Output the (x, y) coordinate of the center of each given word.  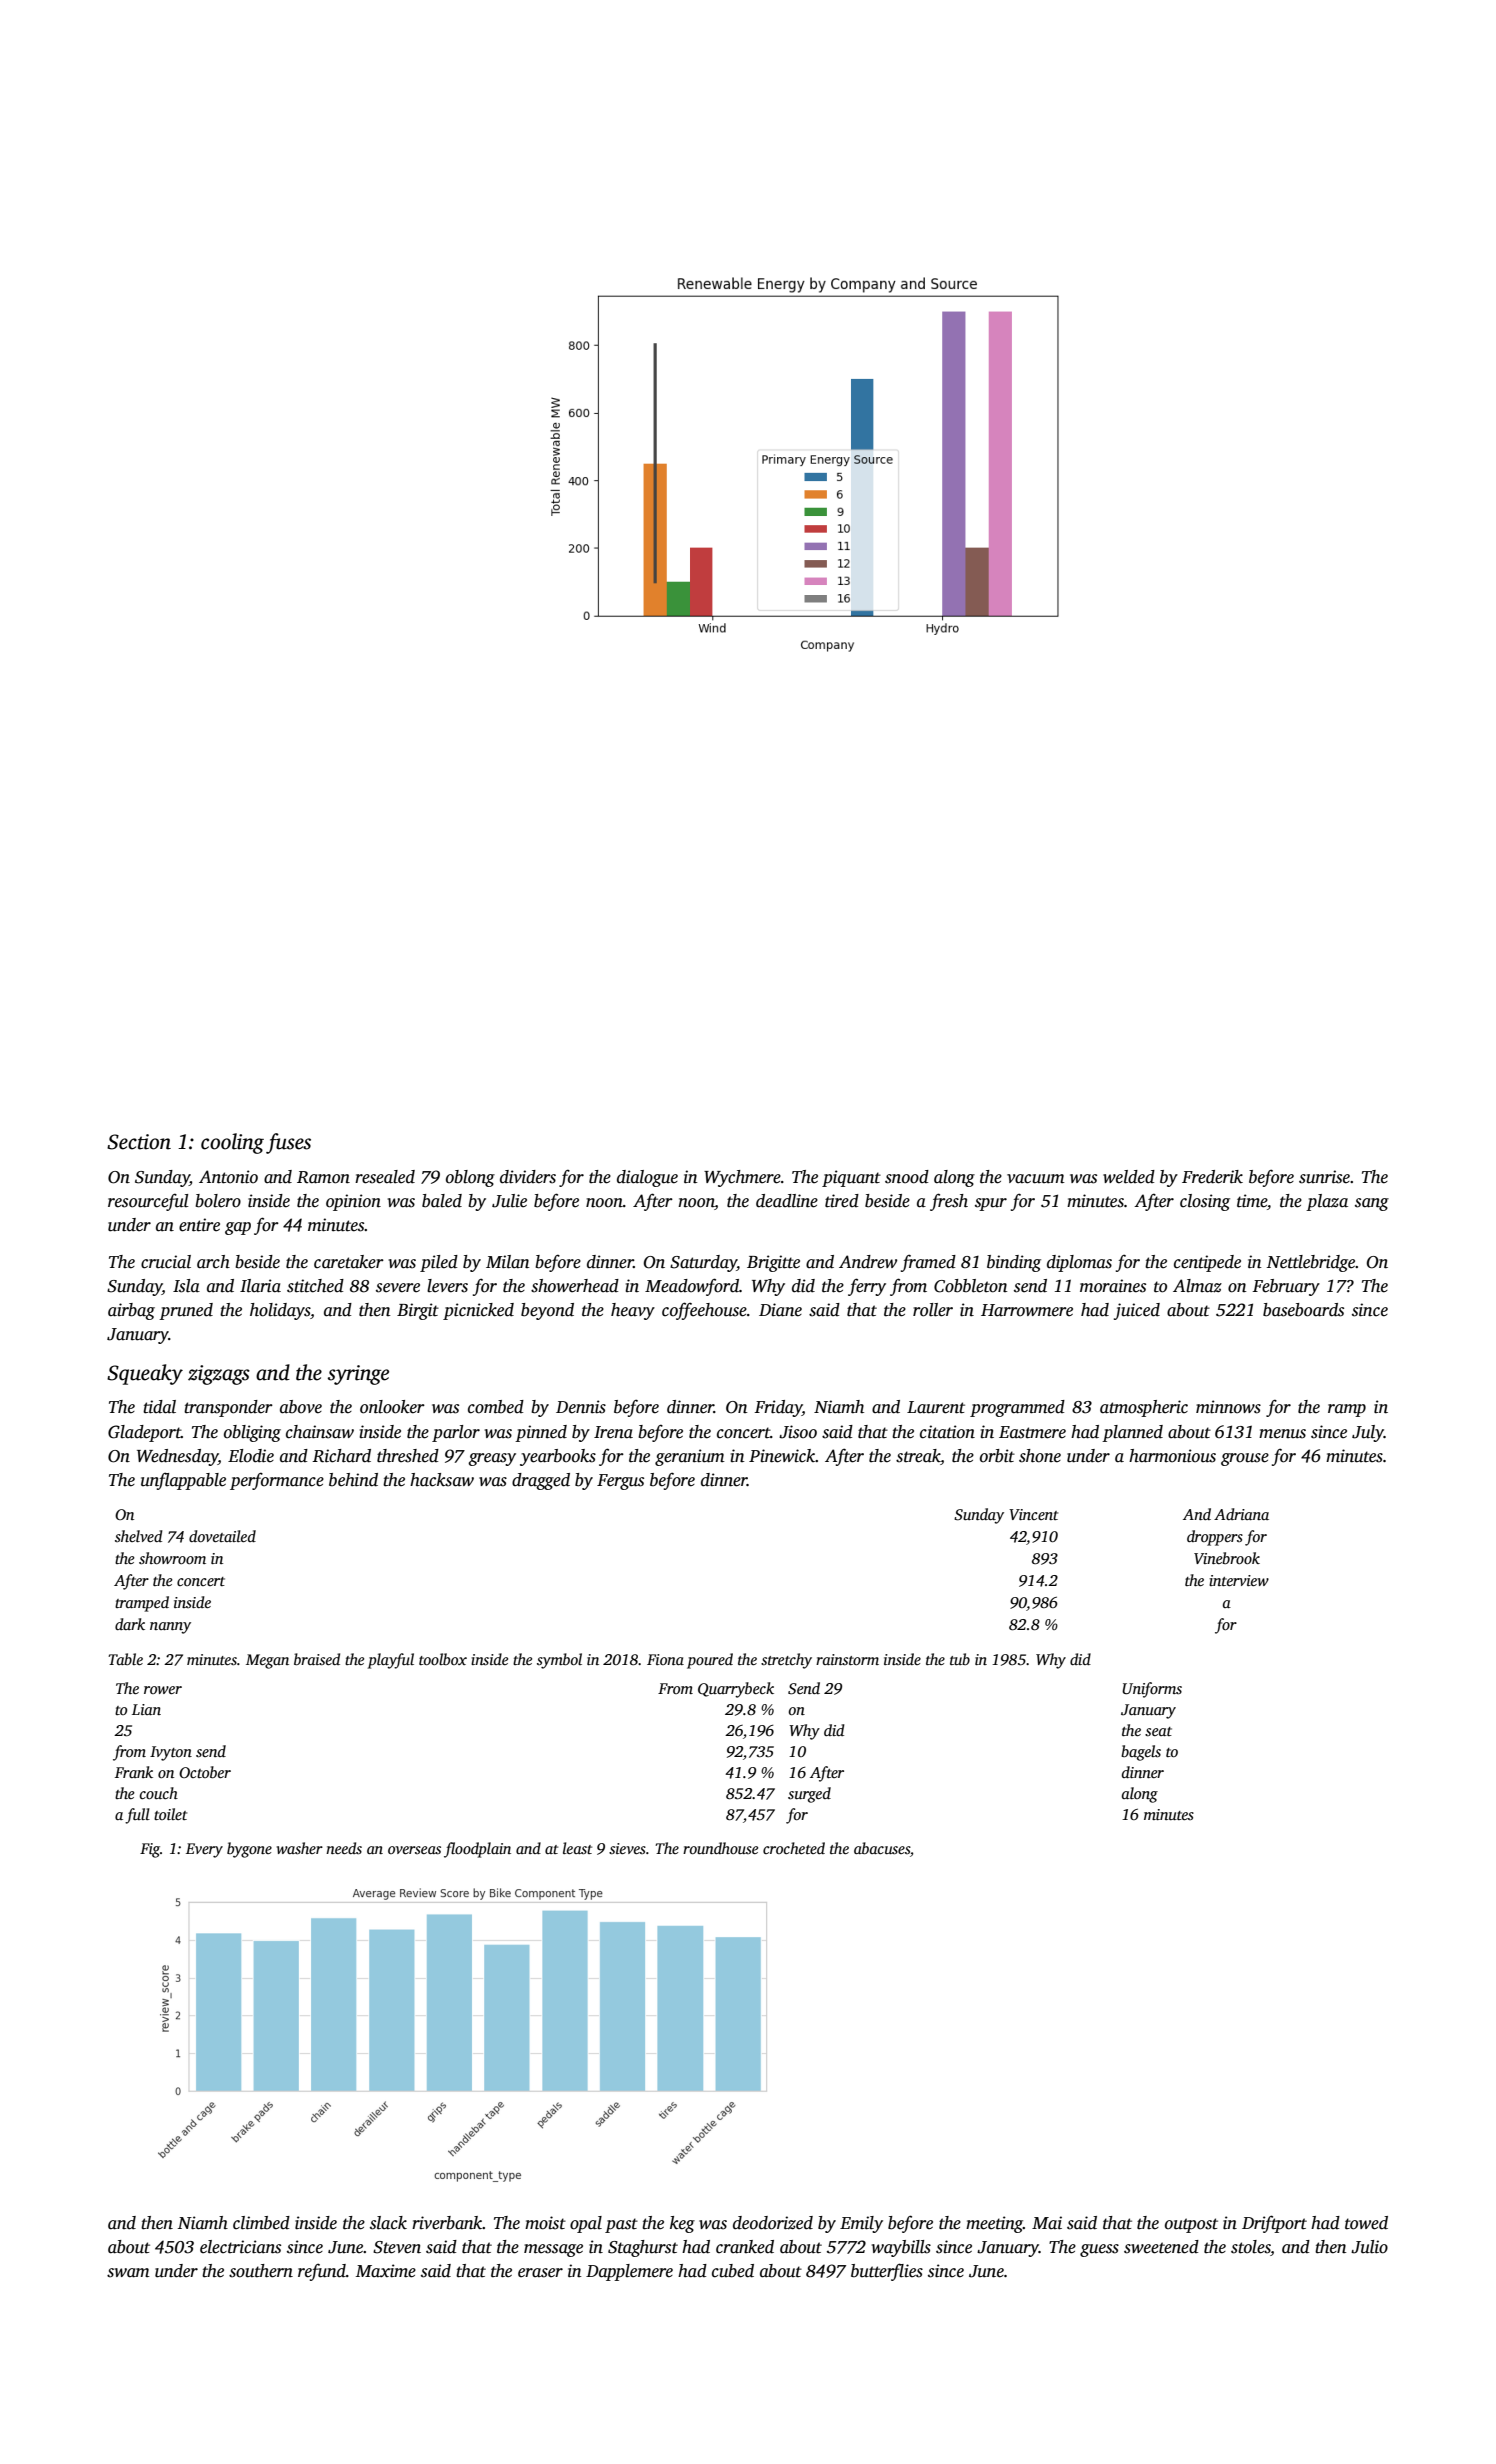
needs (344, 1848)
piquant (851, 1178)
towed (1366, 2223)
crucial (166, 1262)
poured (710, 1661)
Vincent (1033, 1514)
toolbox (443, 1659)
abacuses (882, 1848)
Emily (861, 2224)
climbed (261, 2223)
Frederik (1212, 1177)
